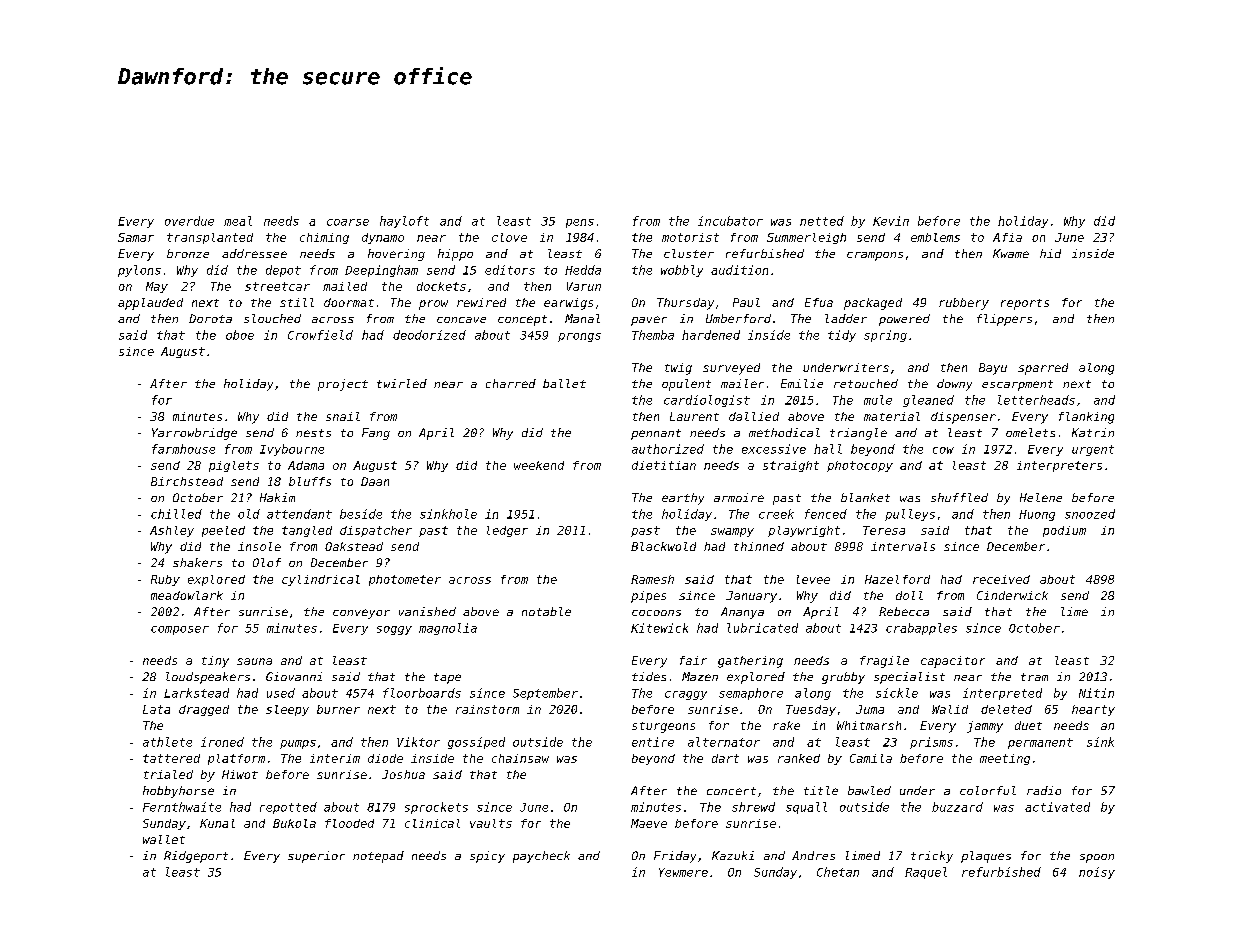  Describe the element at coordinates (1007, 237) in the page. I see `Afia` at that location.
